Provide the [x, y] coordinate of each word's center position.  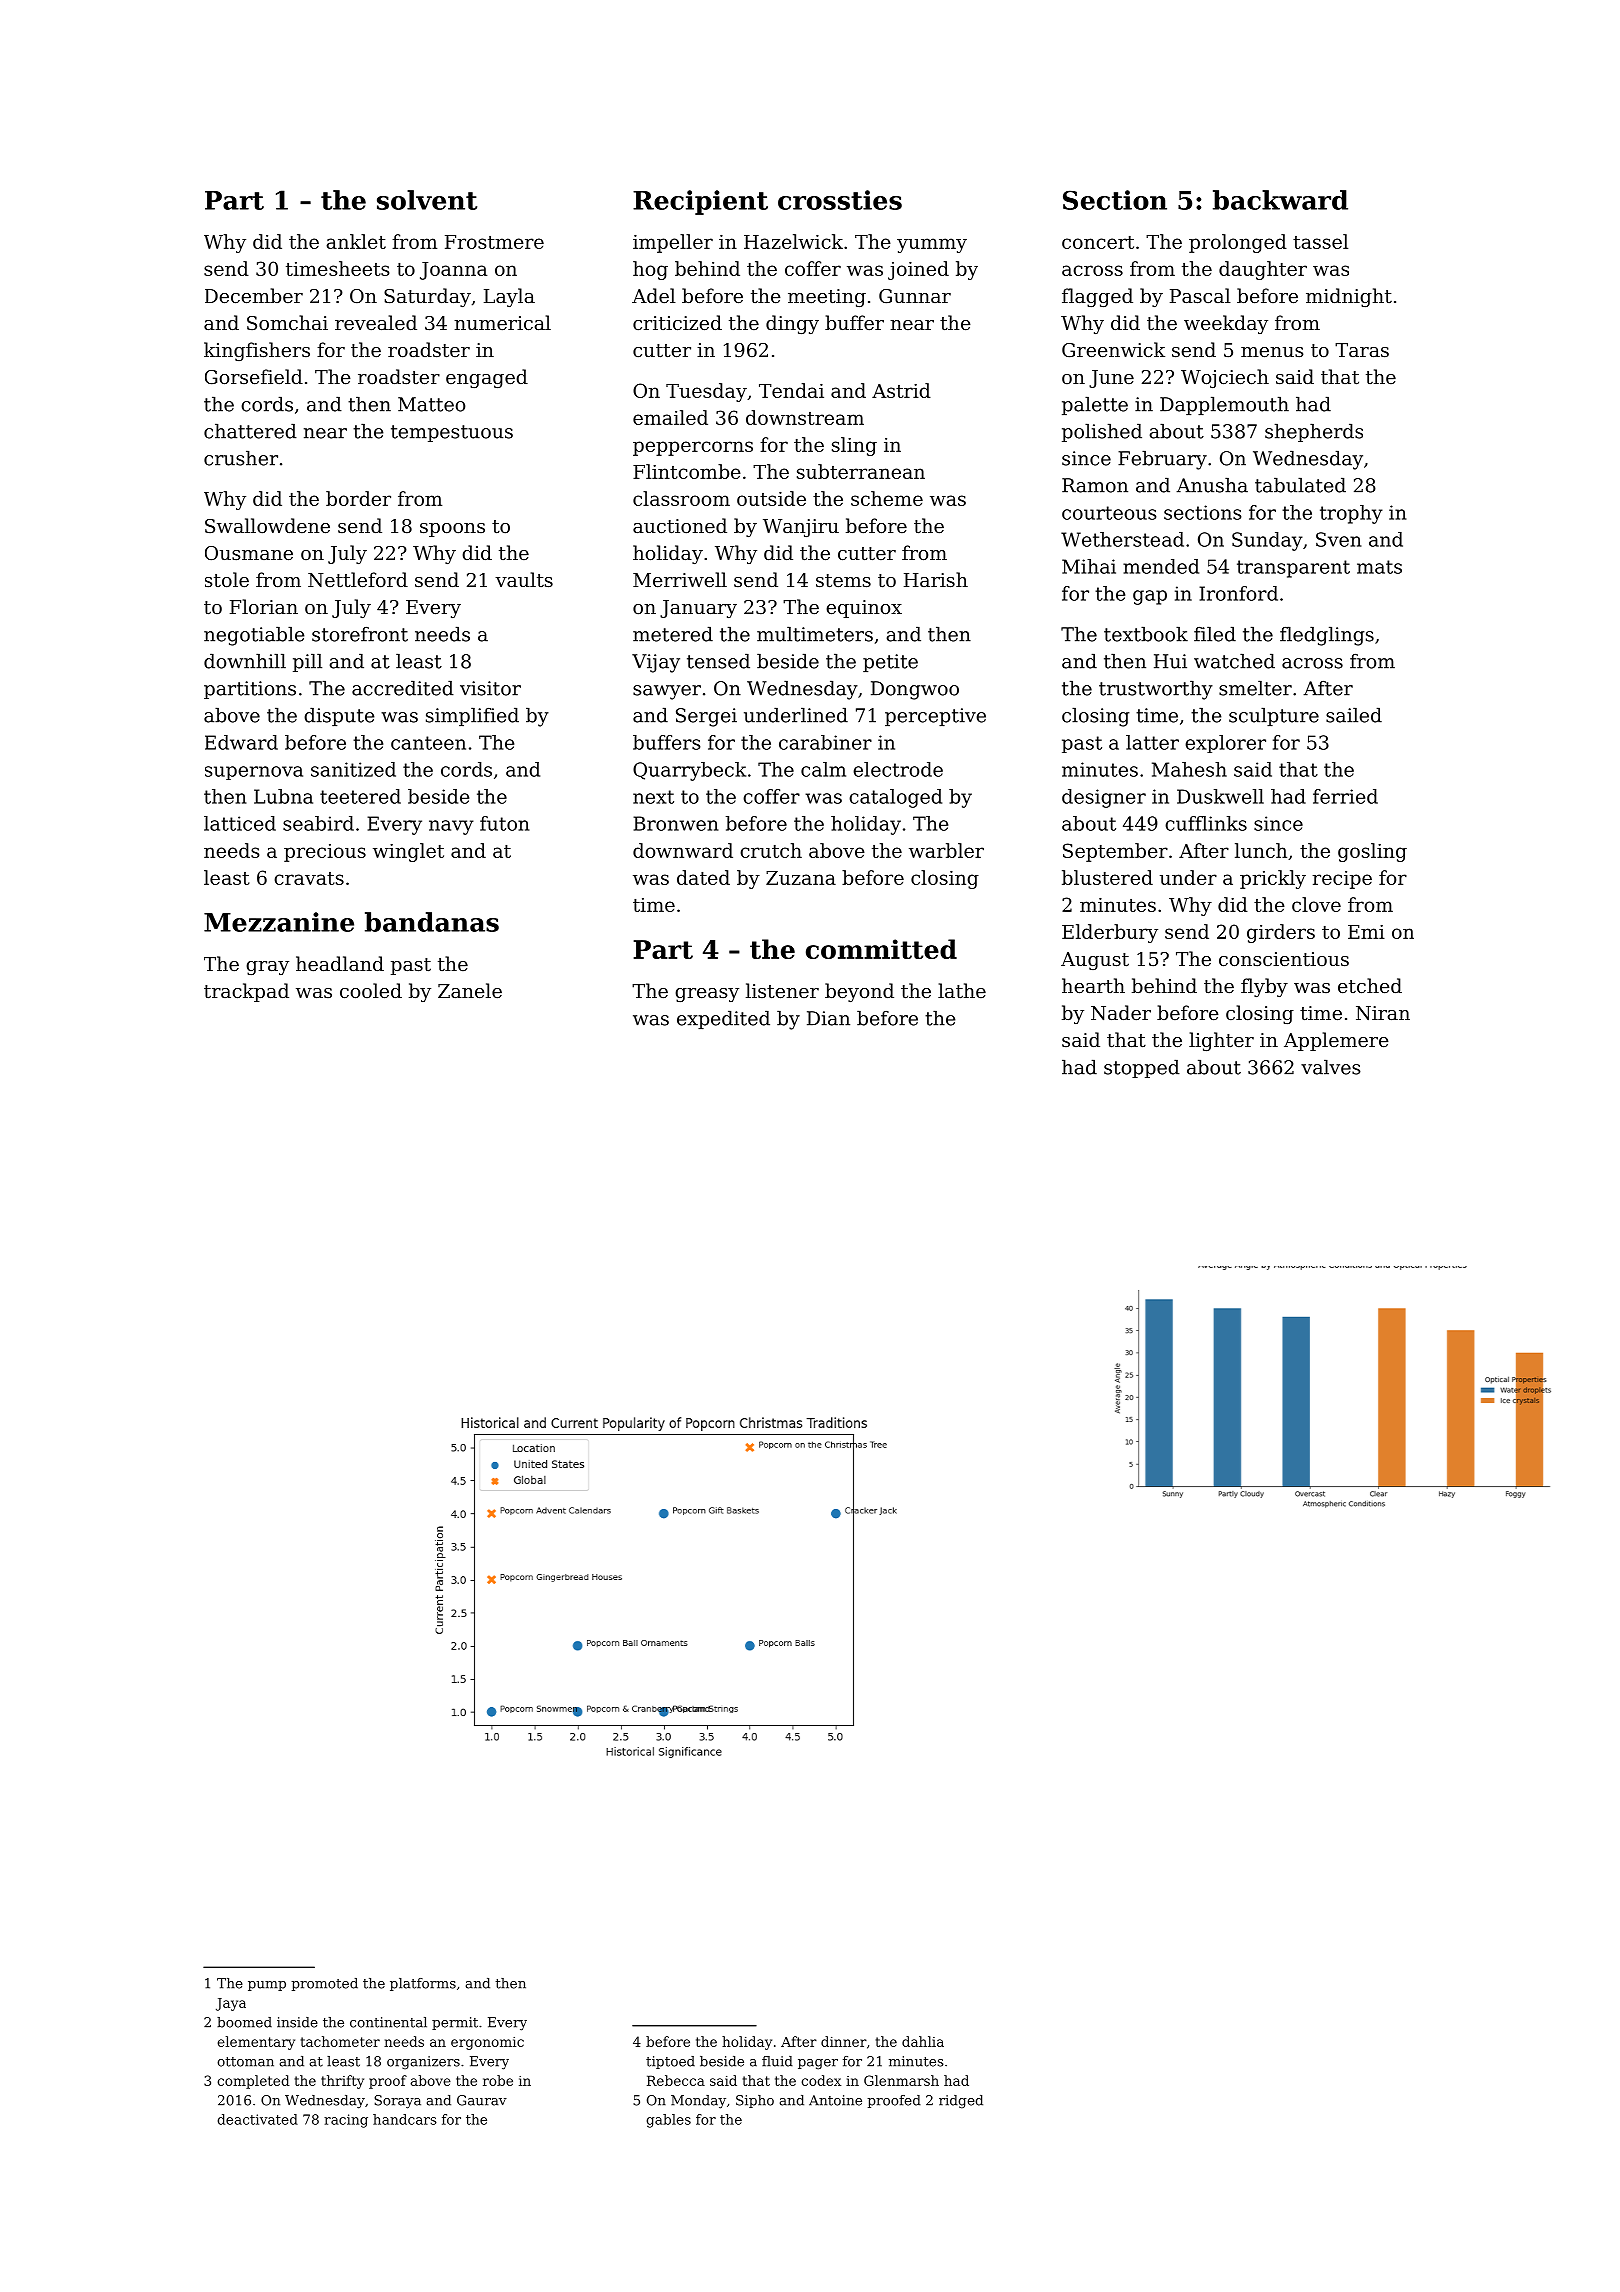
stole [227, 579]
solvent [427, 200]
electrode [898, 769]
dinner [843, 2041]
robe [498, 2080]
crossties [840, 200]
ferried [1345, 796]
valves [1331, 1067]
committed [881, 949]
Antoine [835, 2100]
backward [1280, 200]
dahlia [923, 2041]
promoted [324, 1984]
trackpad [246, 992]
